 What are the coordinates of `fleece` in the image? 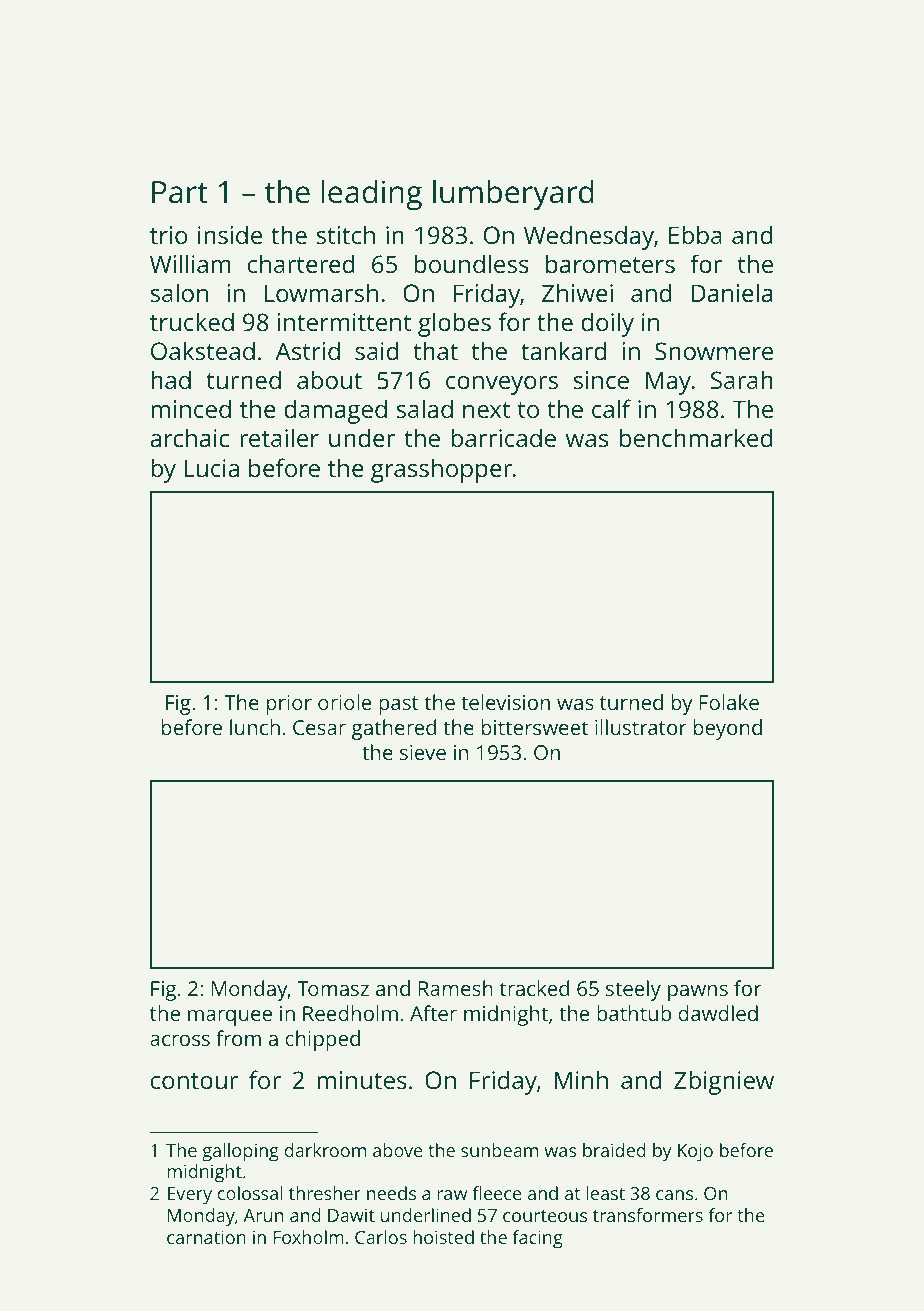 It's located at (497, 1193).
